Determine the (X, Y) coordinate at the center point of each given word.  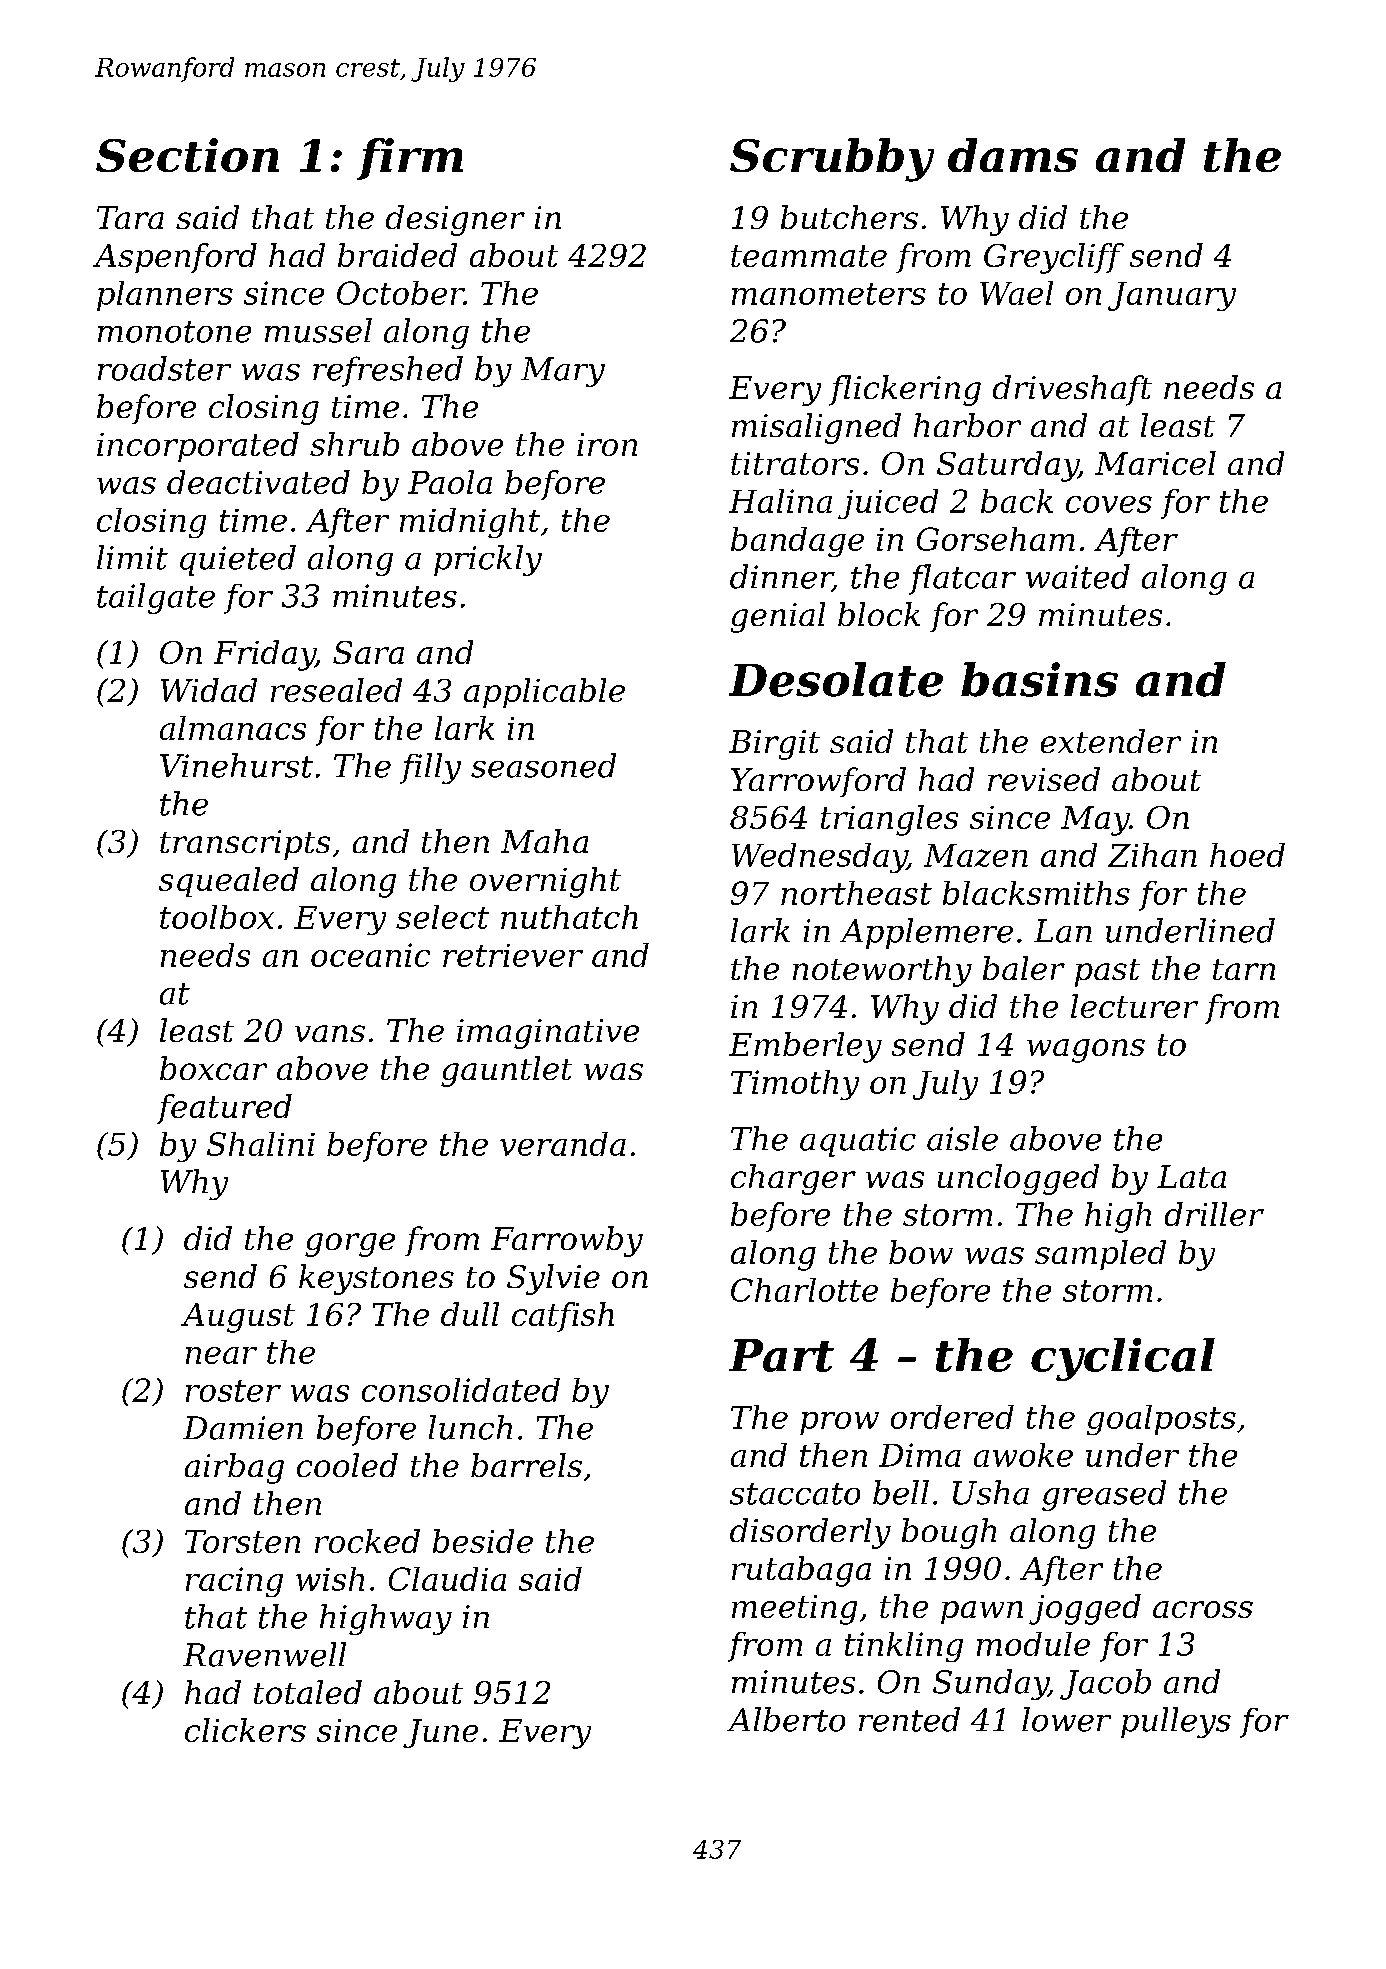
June (440, 1733)
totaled (308, 1692)
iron (607, 444)
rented (909, 1719)
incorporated (198, 447)
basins (1039, 679)
